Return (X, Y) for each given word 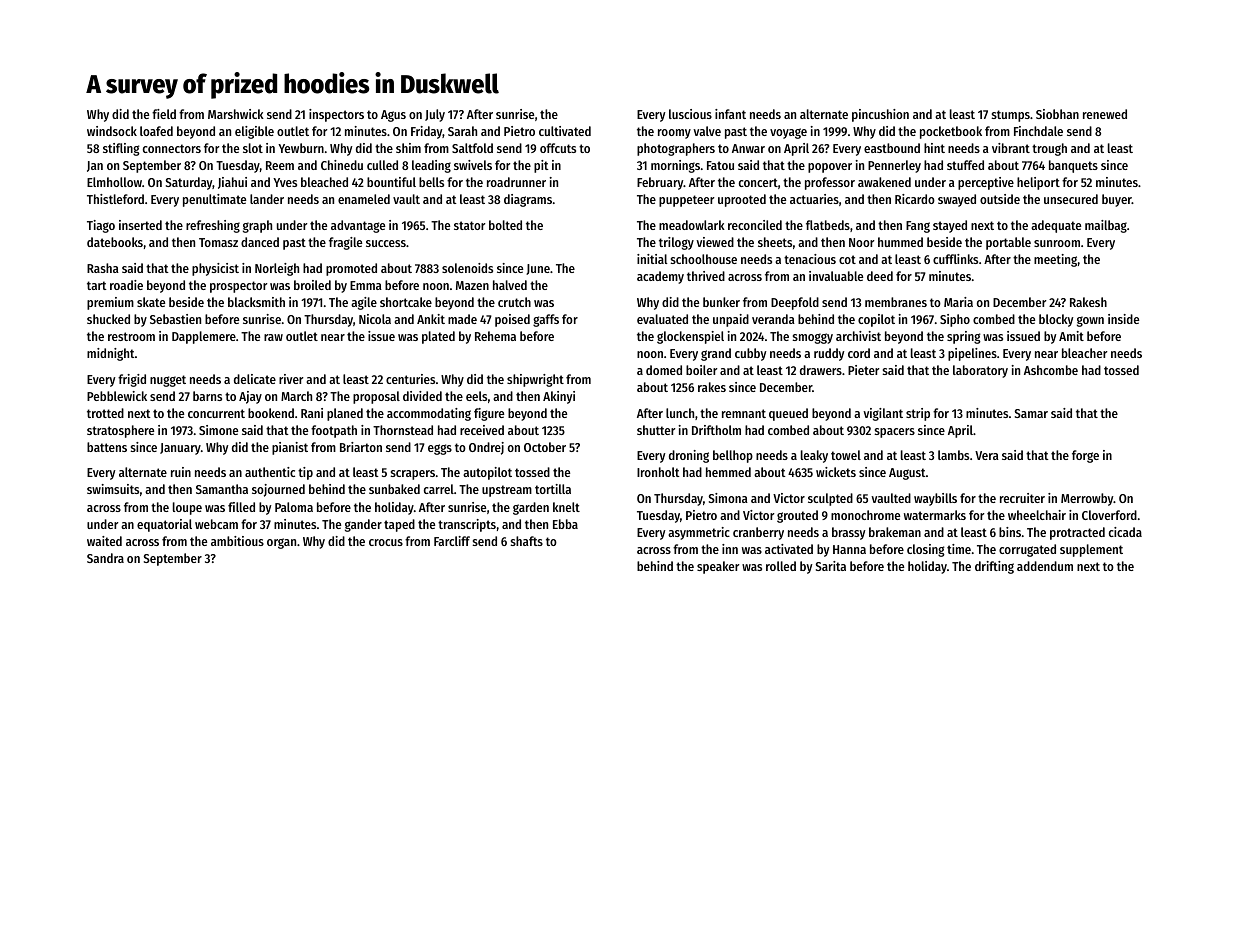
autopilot (487, 473)
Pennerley (894, 166)
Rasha (103, 268)
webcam (216, 524)
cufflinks (955, 259)
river (291, 379)
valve (707, 131)
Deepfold (795, 303)
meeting (1055, 260)
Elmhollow (114, 182)
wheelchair (1037, 515)
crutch (514, 302)
